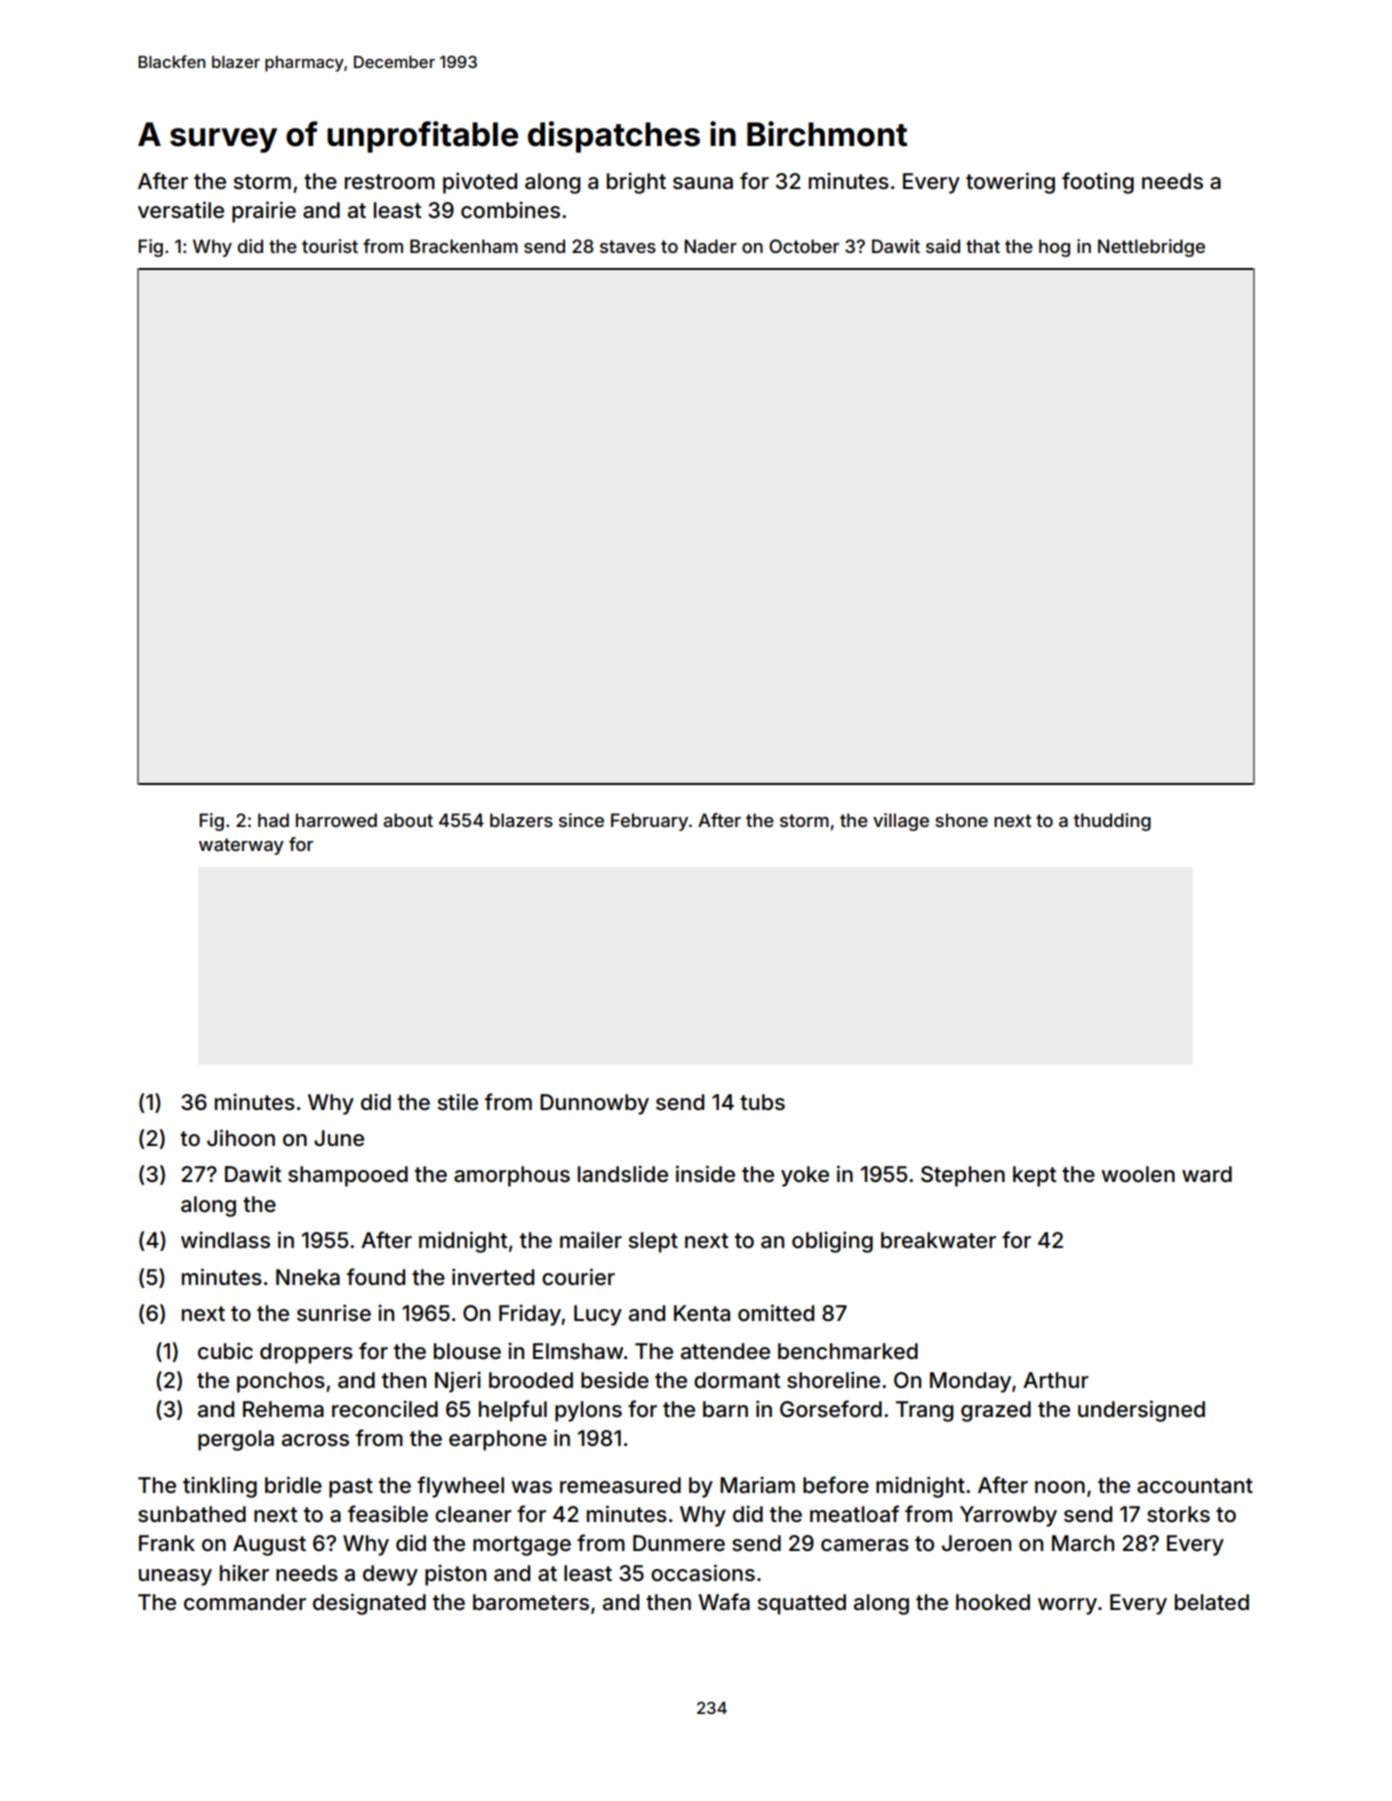 The width and height of the page is (1392, 1801). What do you see at coordinates (581, 820) in the page?
I see `since` at bounding box center [581, 820].
